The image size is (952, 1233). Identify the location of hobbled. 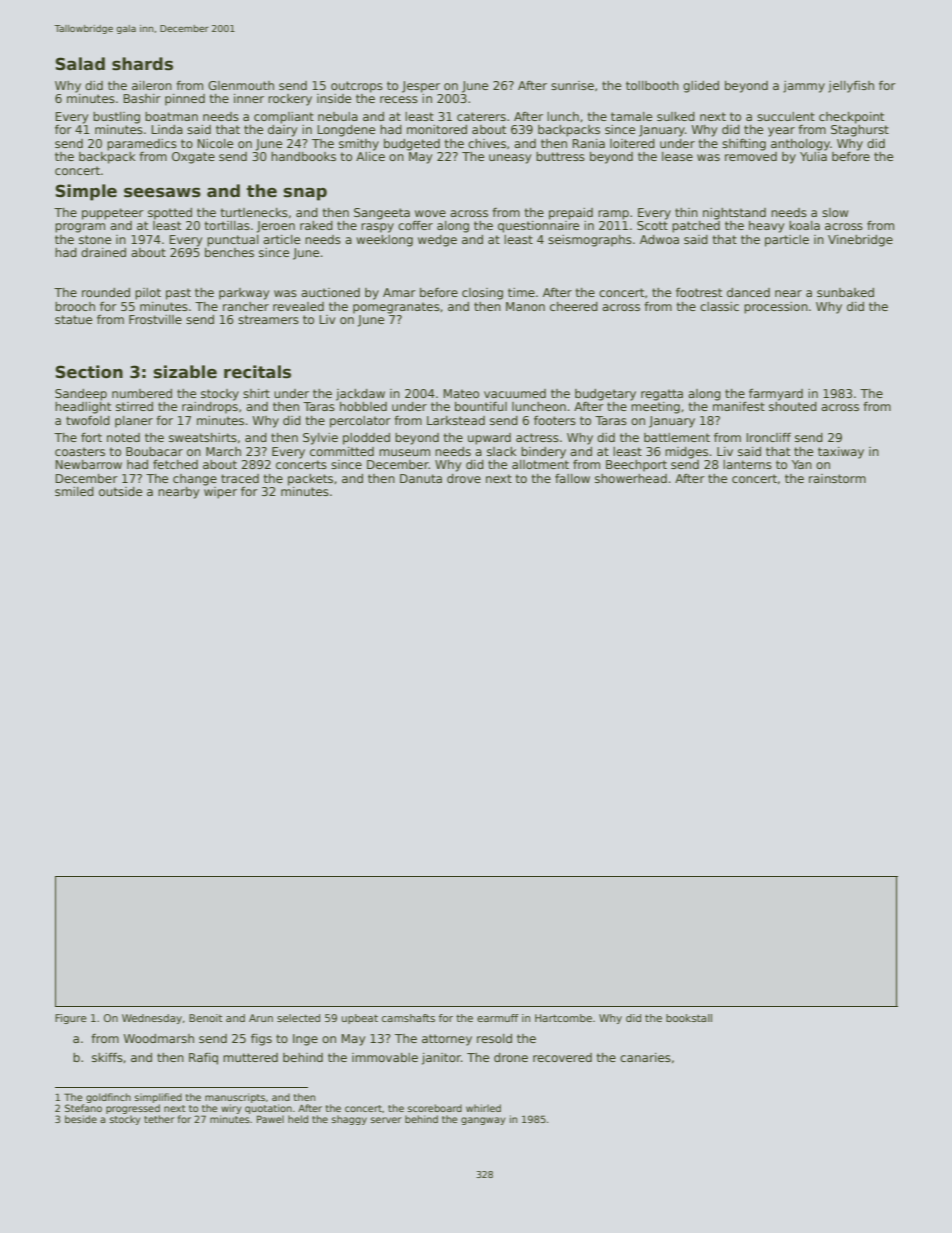
(363, 406).
